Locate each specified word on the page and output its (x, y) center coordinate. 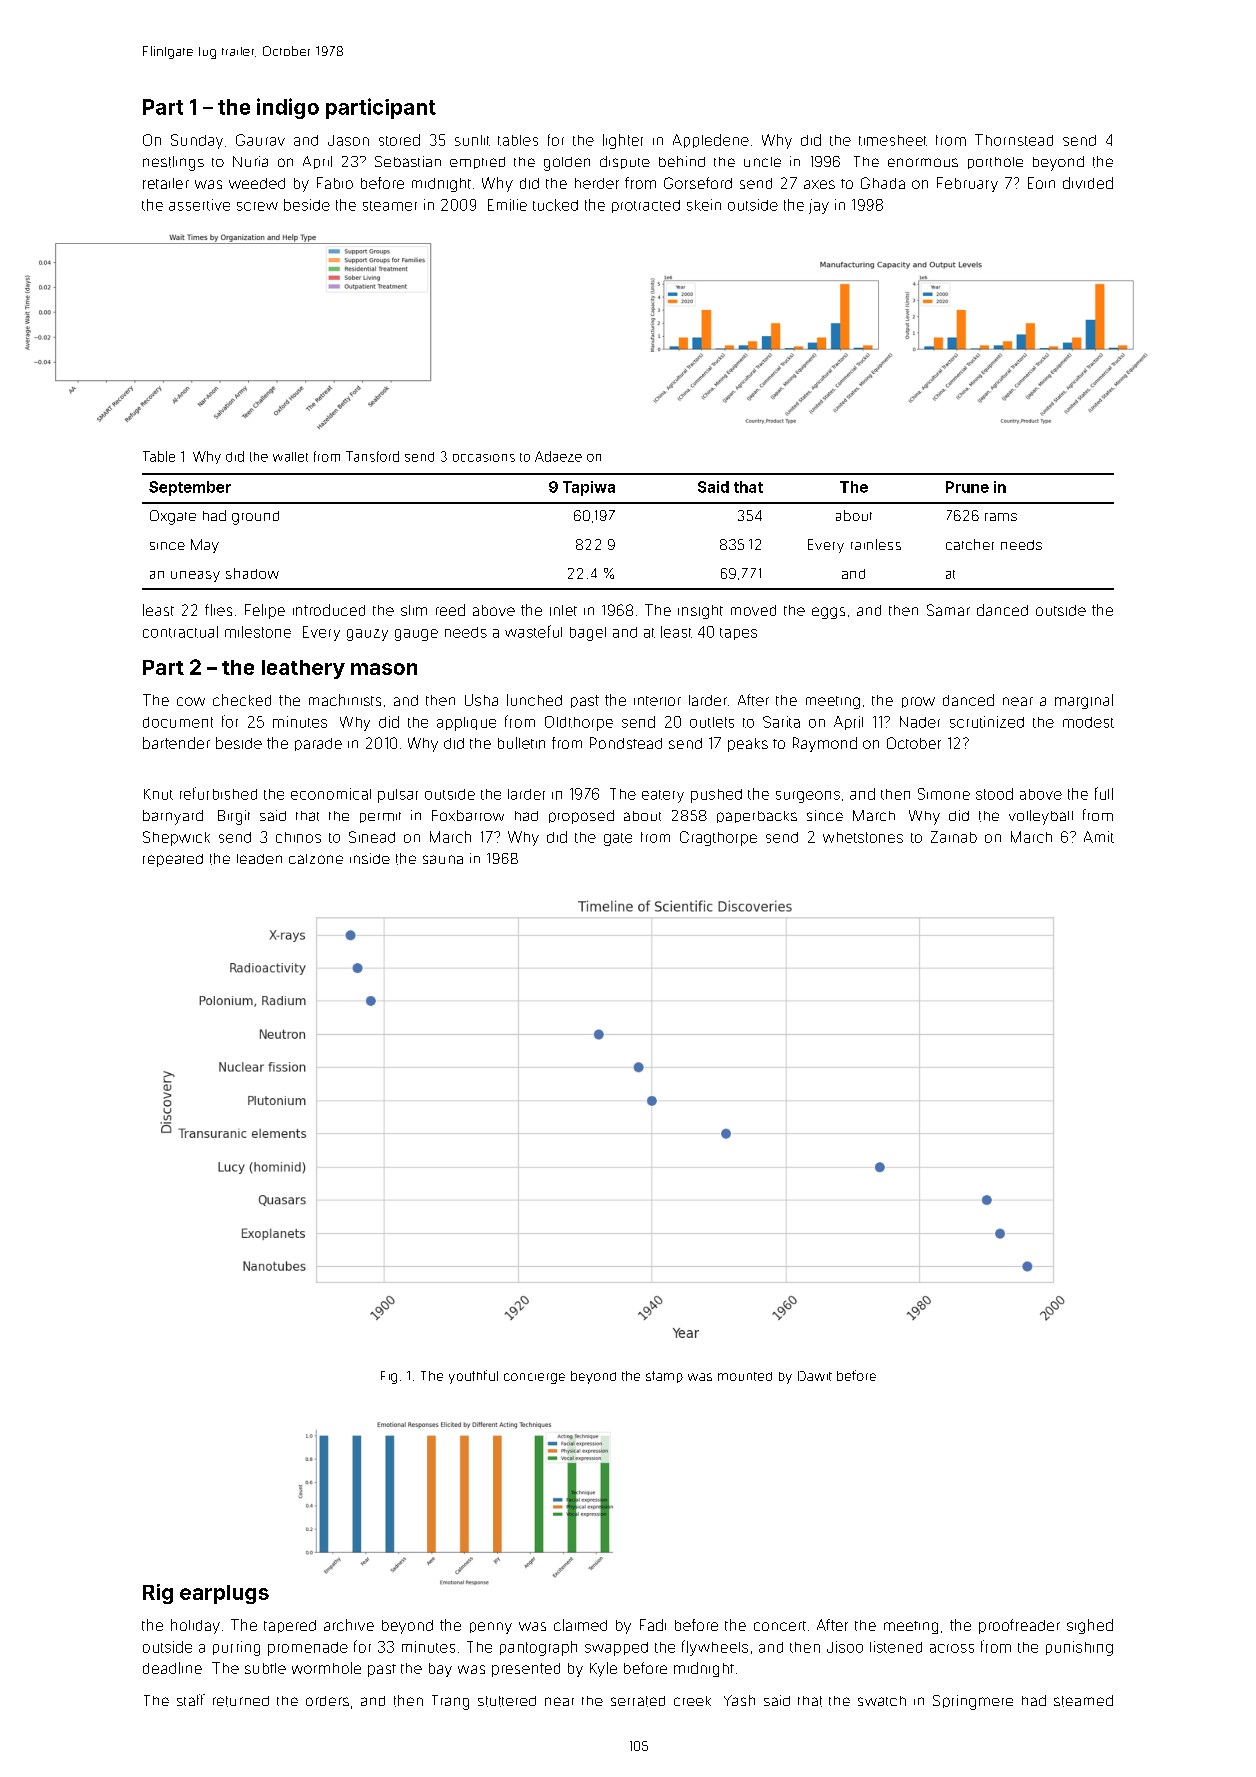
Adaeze (558, 456)
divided (1088, 183)
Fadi (653, 1625)
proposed (581, 817)
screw (257, 206)
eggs (828, 613)
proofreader (1019, 1626)
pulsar (398, 796)
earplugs (224, 1594)
